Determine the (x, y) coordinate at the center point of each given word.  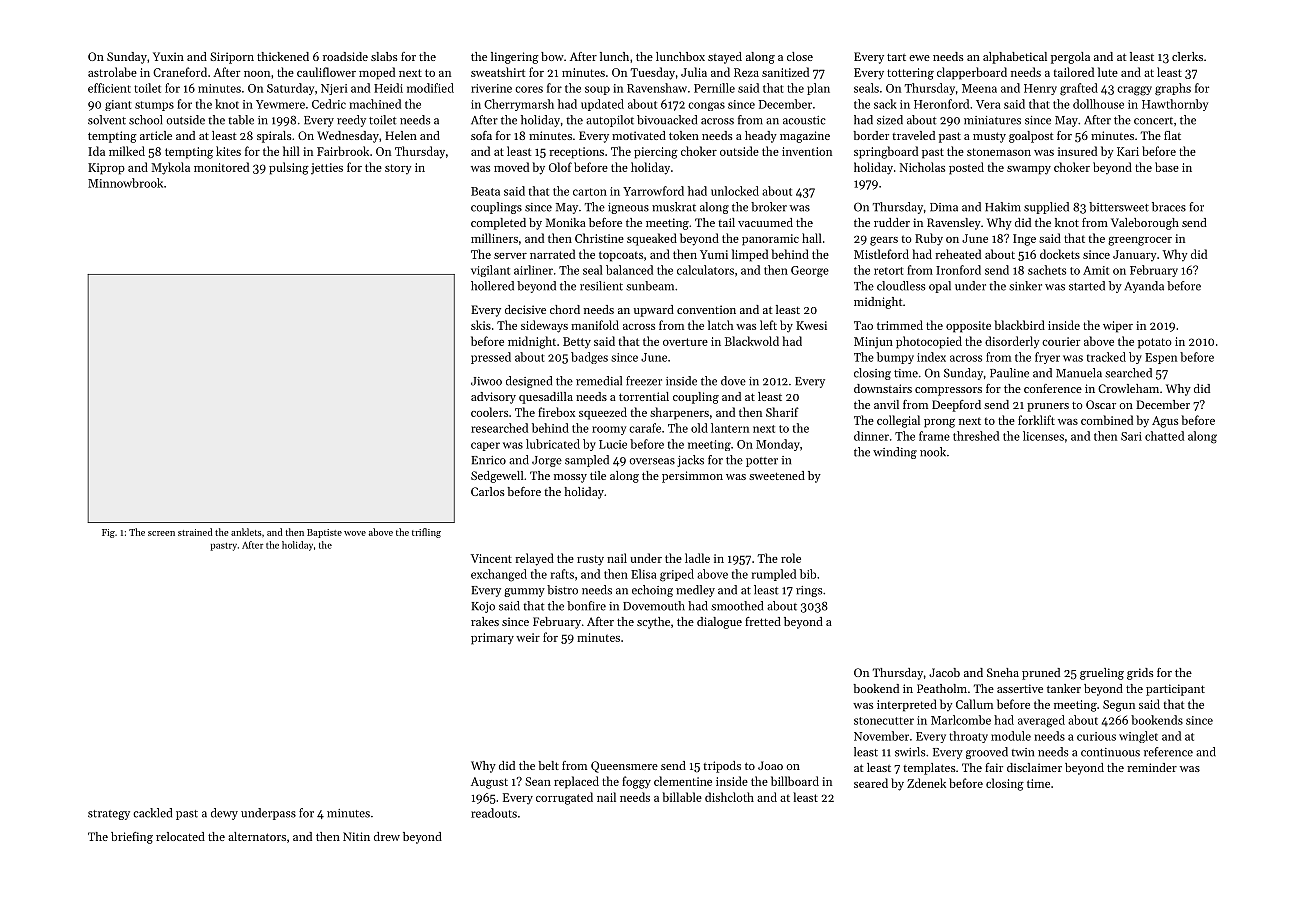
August (489, 783)
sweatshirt (498, 72)
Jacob (944, 672)
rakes (485, 621)
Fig (108, 533)
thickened (283, 56)
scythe (653, 623)
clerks (1187, 56)
